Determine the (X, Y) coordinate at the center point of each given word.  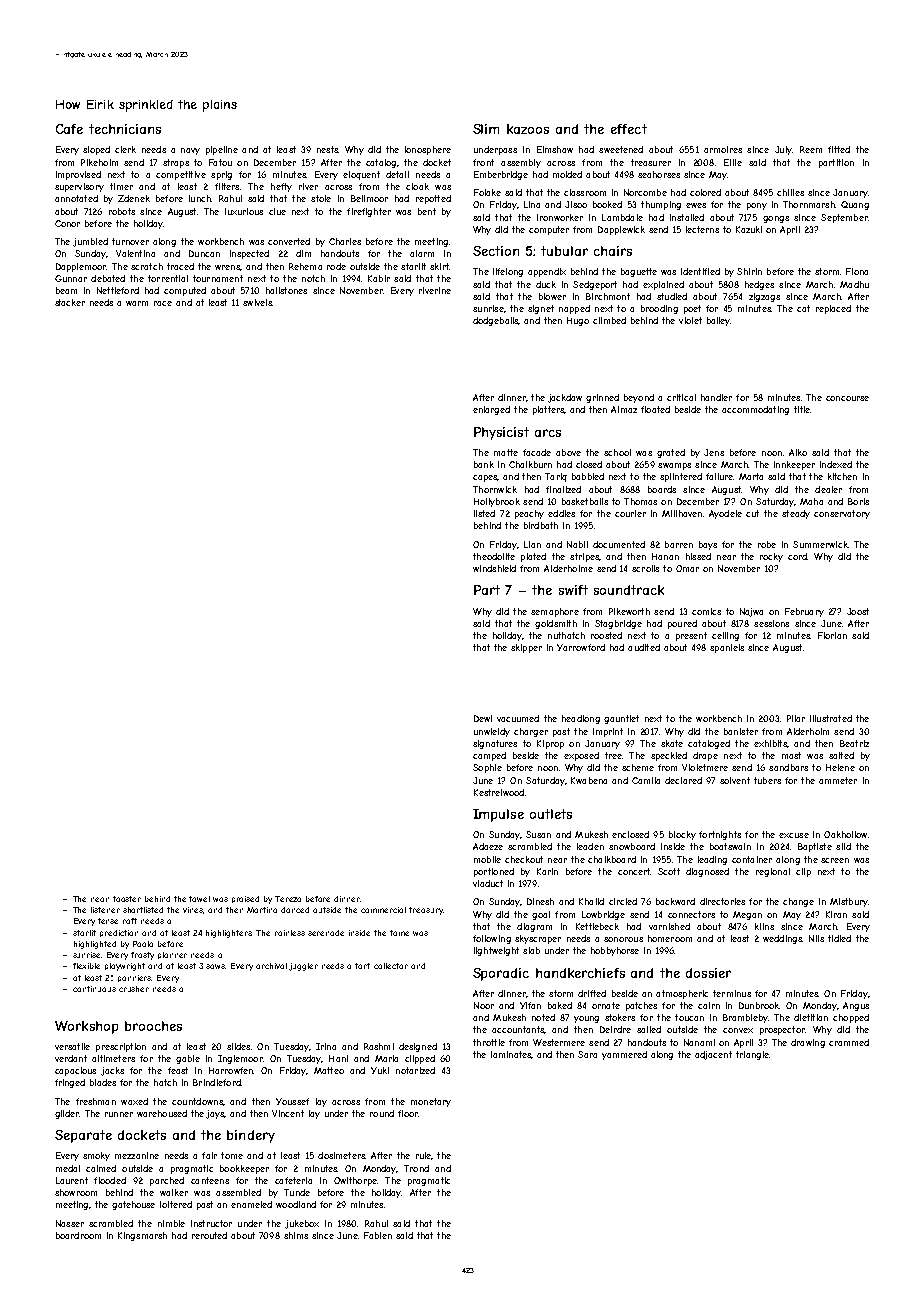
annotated (76, 198)
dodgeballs (496, 321)
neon (100, 899)
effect (629, 129)
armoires (723, 149)
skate (672, 743)
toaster (127, 899)
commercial (383, 910)
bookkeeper (244, 1169)
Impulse (498, 815)
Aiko (798, 452)
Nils (816, 938)
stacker (70, 302)
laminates (511, 1054)
